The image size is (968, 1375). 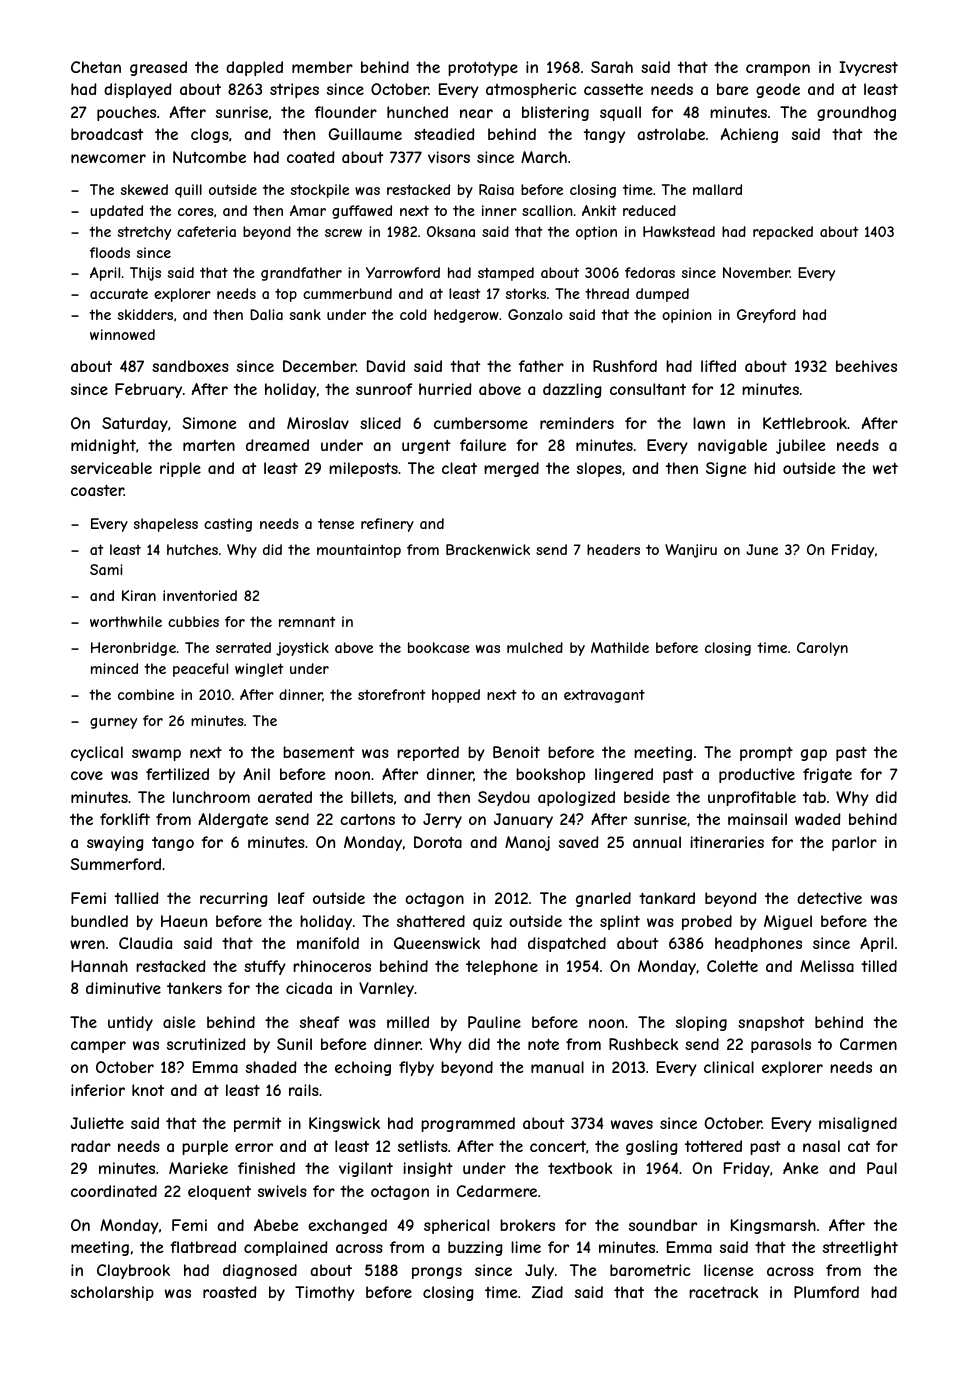 What do you see at coordinates (567, 944) in the image?
I see `dispatched` at bounding box center [567, 944].
